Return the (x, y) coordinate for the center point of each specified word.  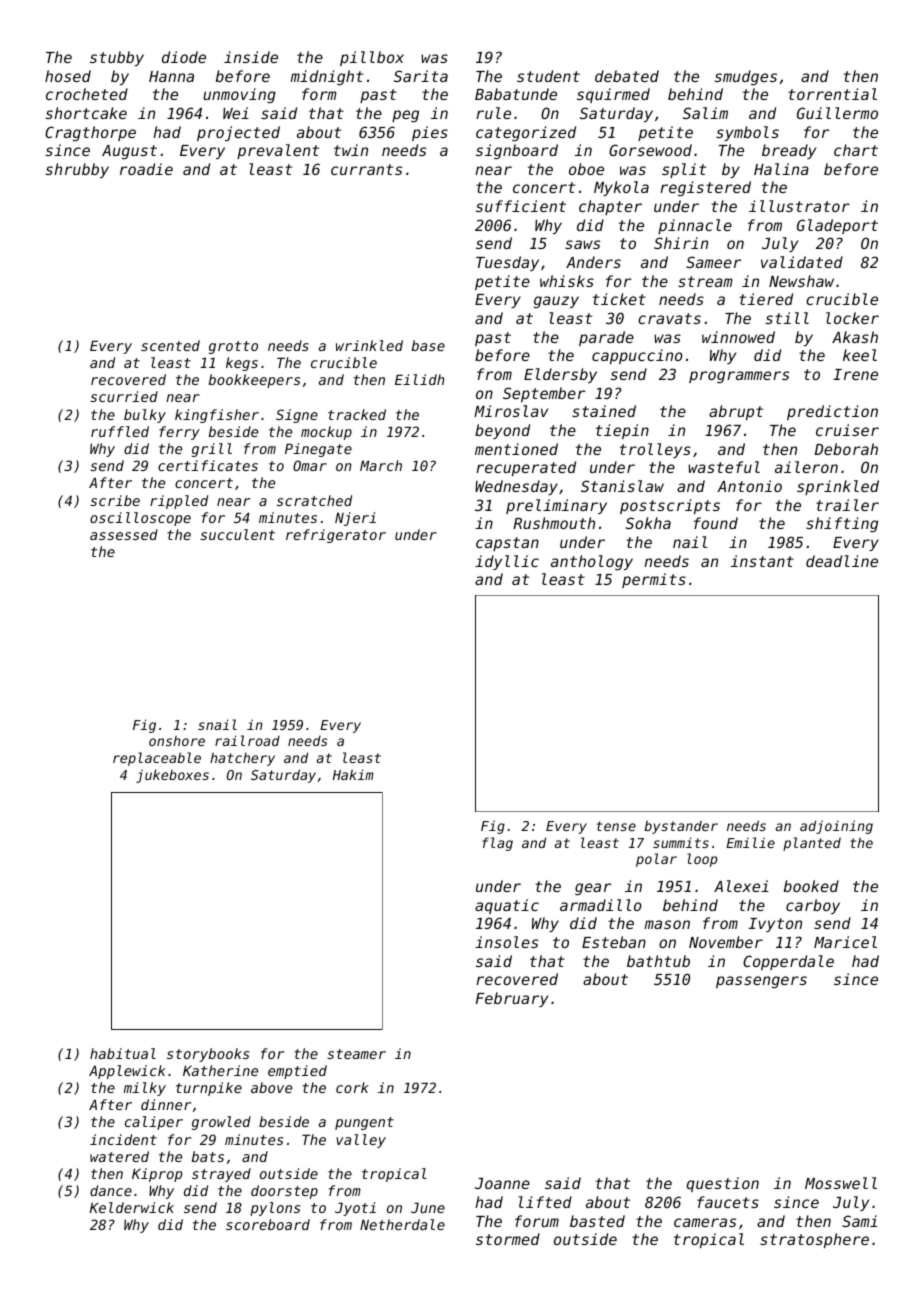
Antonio (749, 486)
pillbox (372, 58)
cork (352, 1087)
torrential (832, 94)
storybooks (208, 1055)
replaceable (157, 759)
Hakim (353, 774)
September (544, 394)
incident (123, 1139)
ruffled (120, 431)
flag (497, 844)
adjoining (836, 827)
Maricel (845, 942)
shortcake (86, 113)
